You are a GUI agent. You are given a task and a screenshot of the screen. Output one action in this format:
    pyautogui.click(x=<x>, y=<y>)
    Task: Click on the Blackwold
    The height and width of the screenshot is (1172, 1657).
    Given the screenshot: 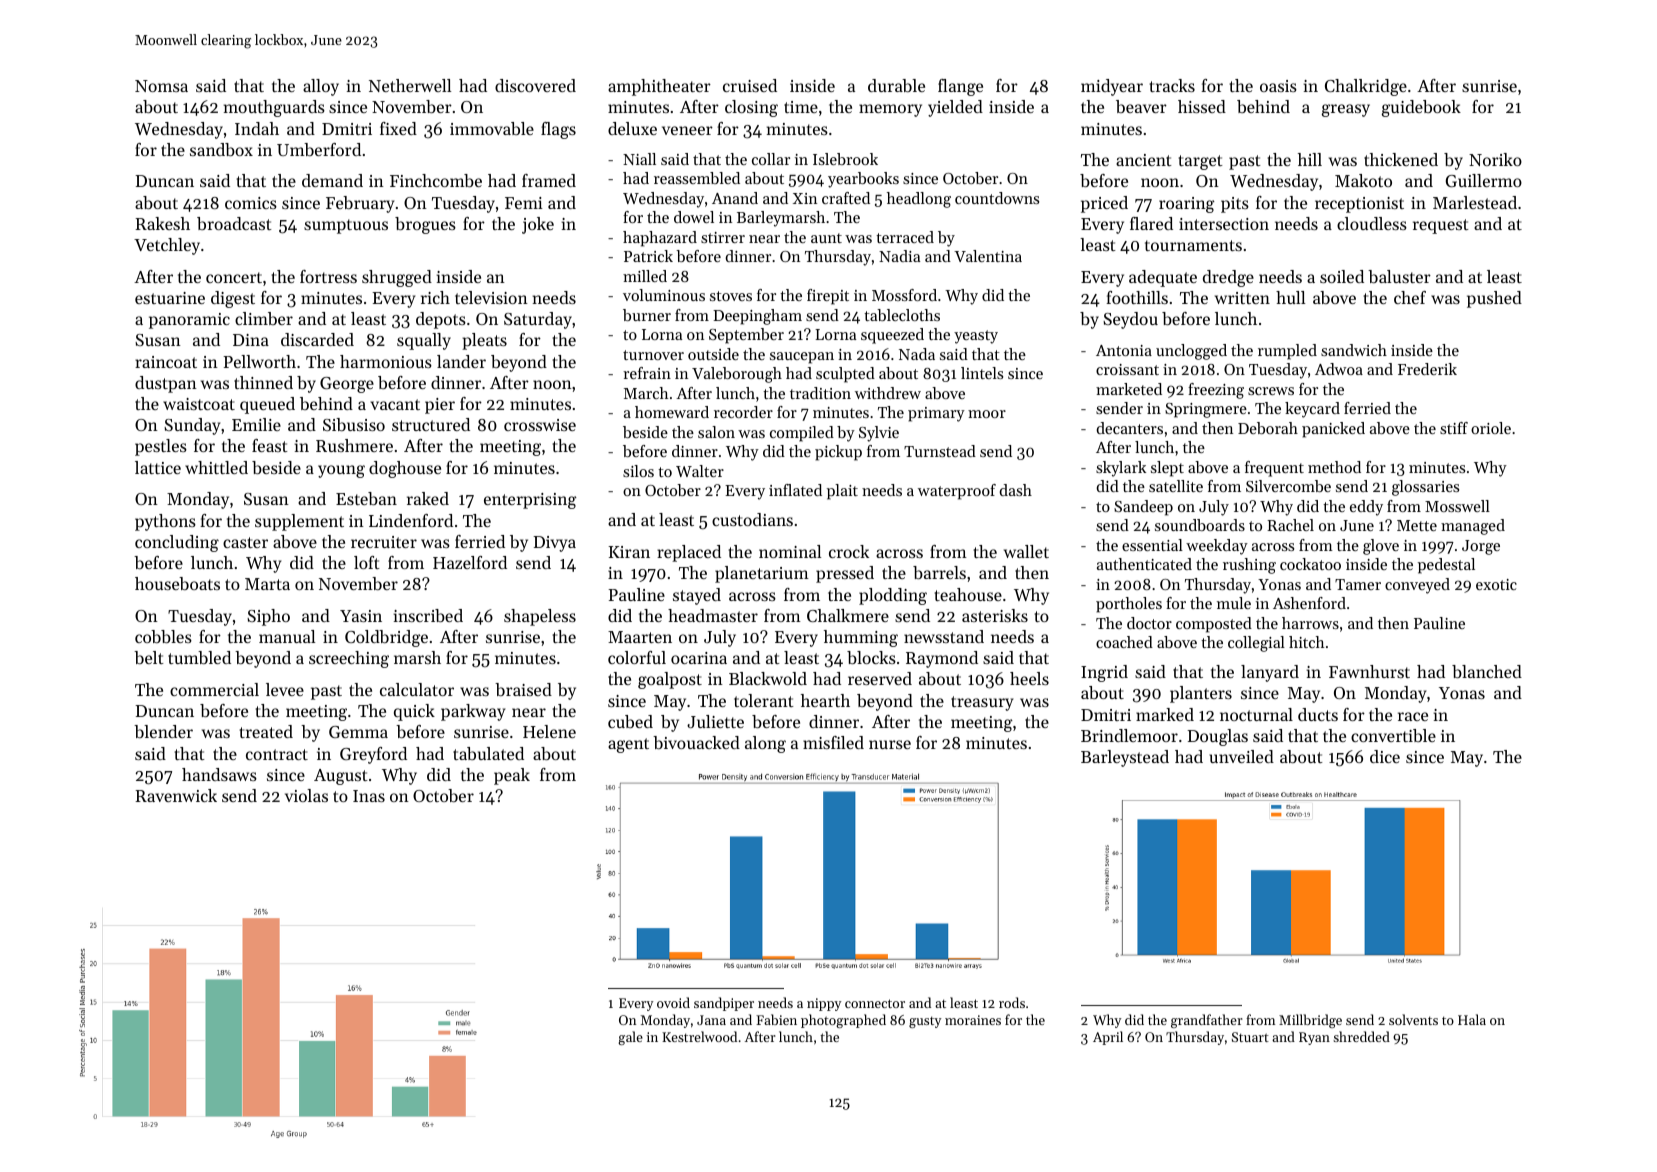 What is the action you would take?
    pyautogui.click(x=768, y=678)
